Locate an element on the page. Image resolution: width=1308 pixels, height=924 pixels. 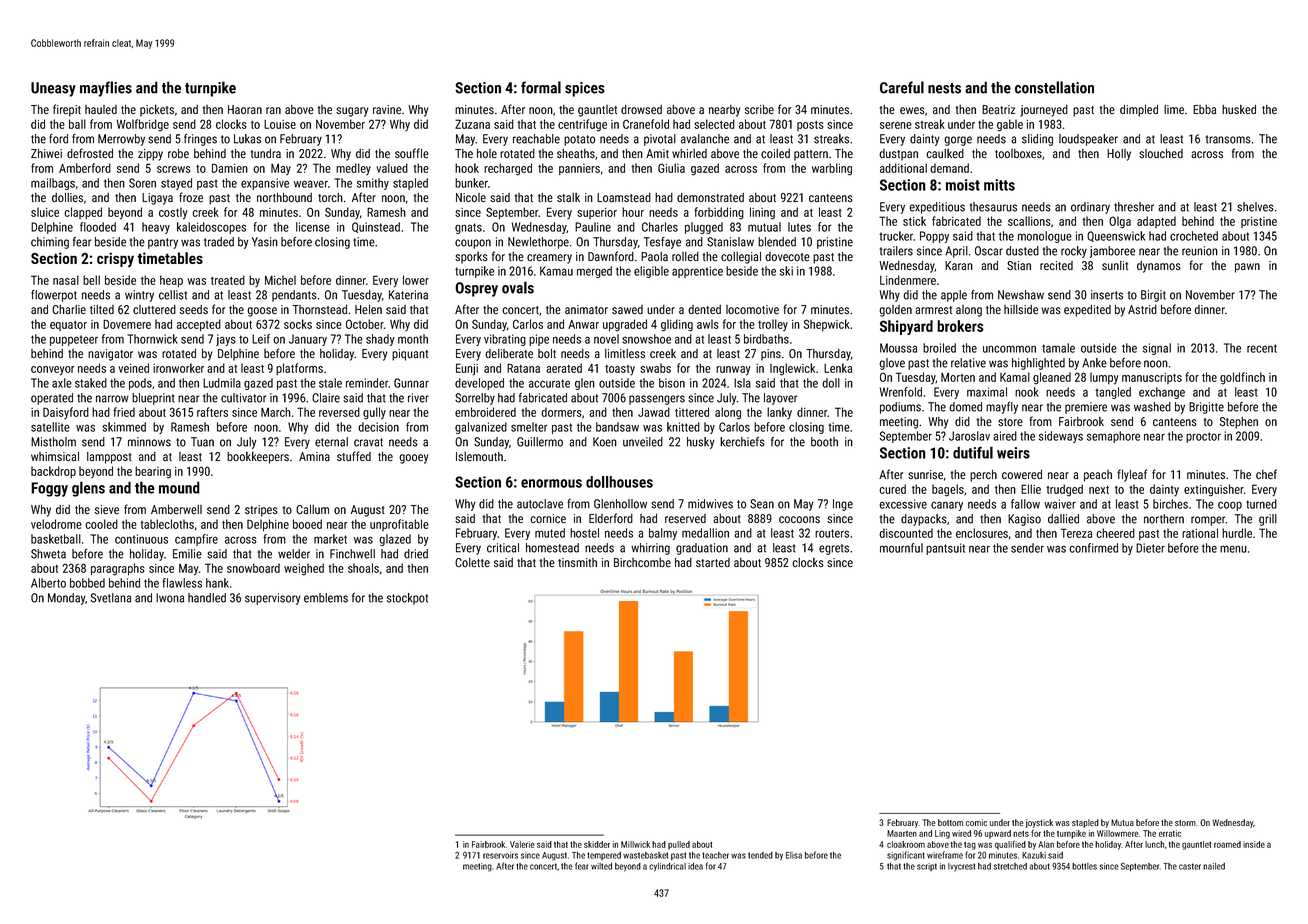
Uneasy is located at coordinates (53, 89).
